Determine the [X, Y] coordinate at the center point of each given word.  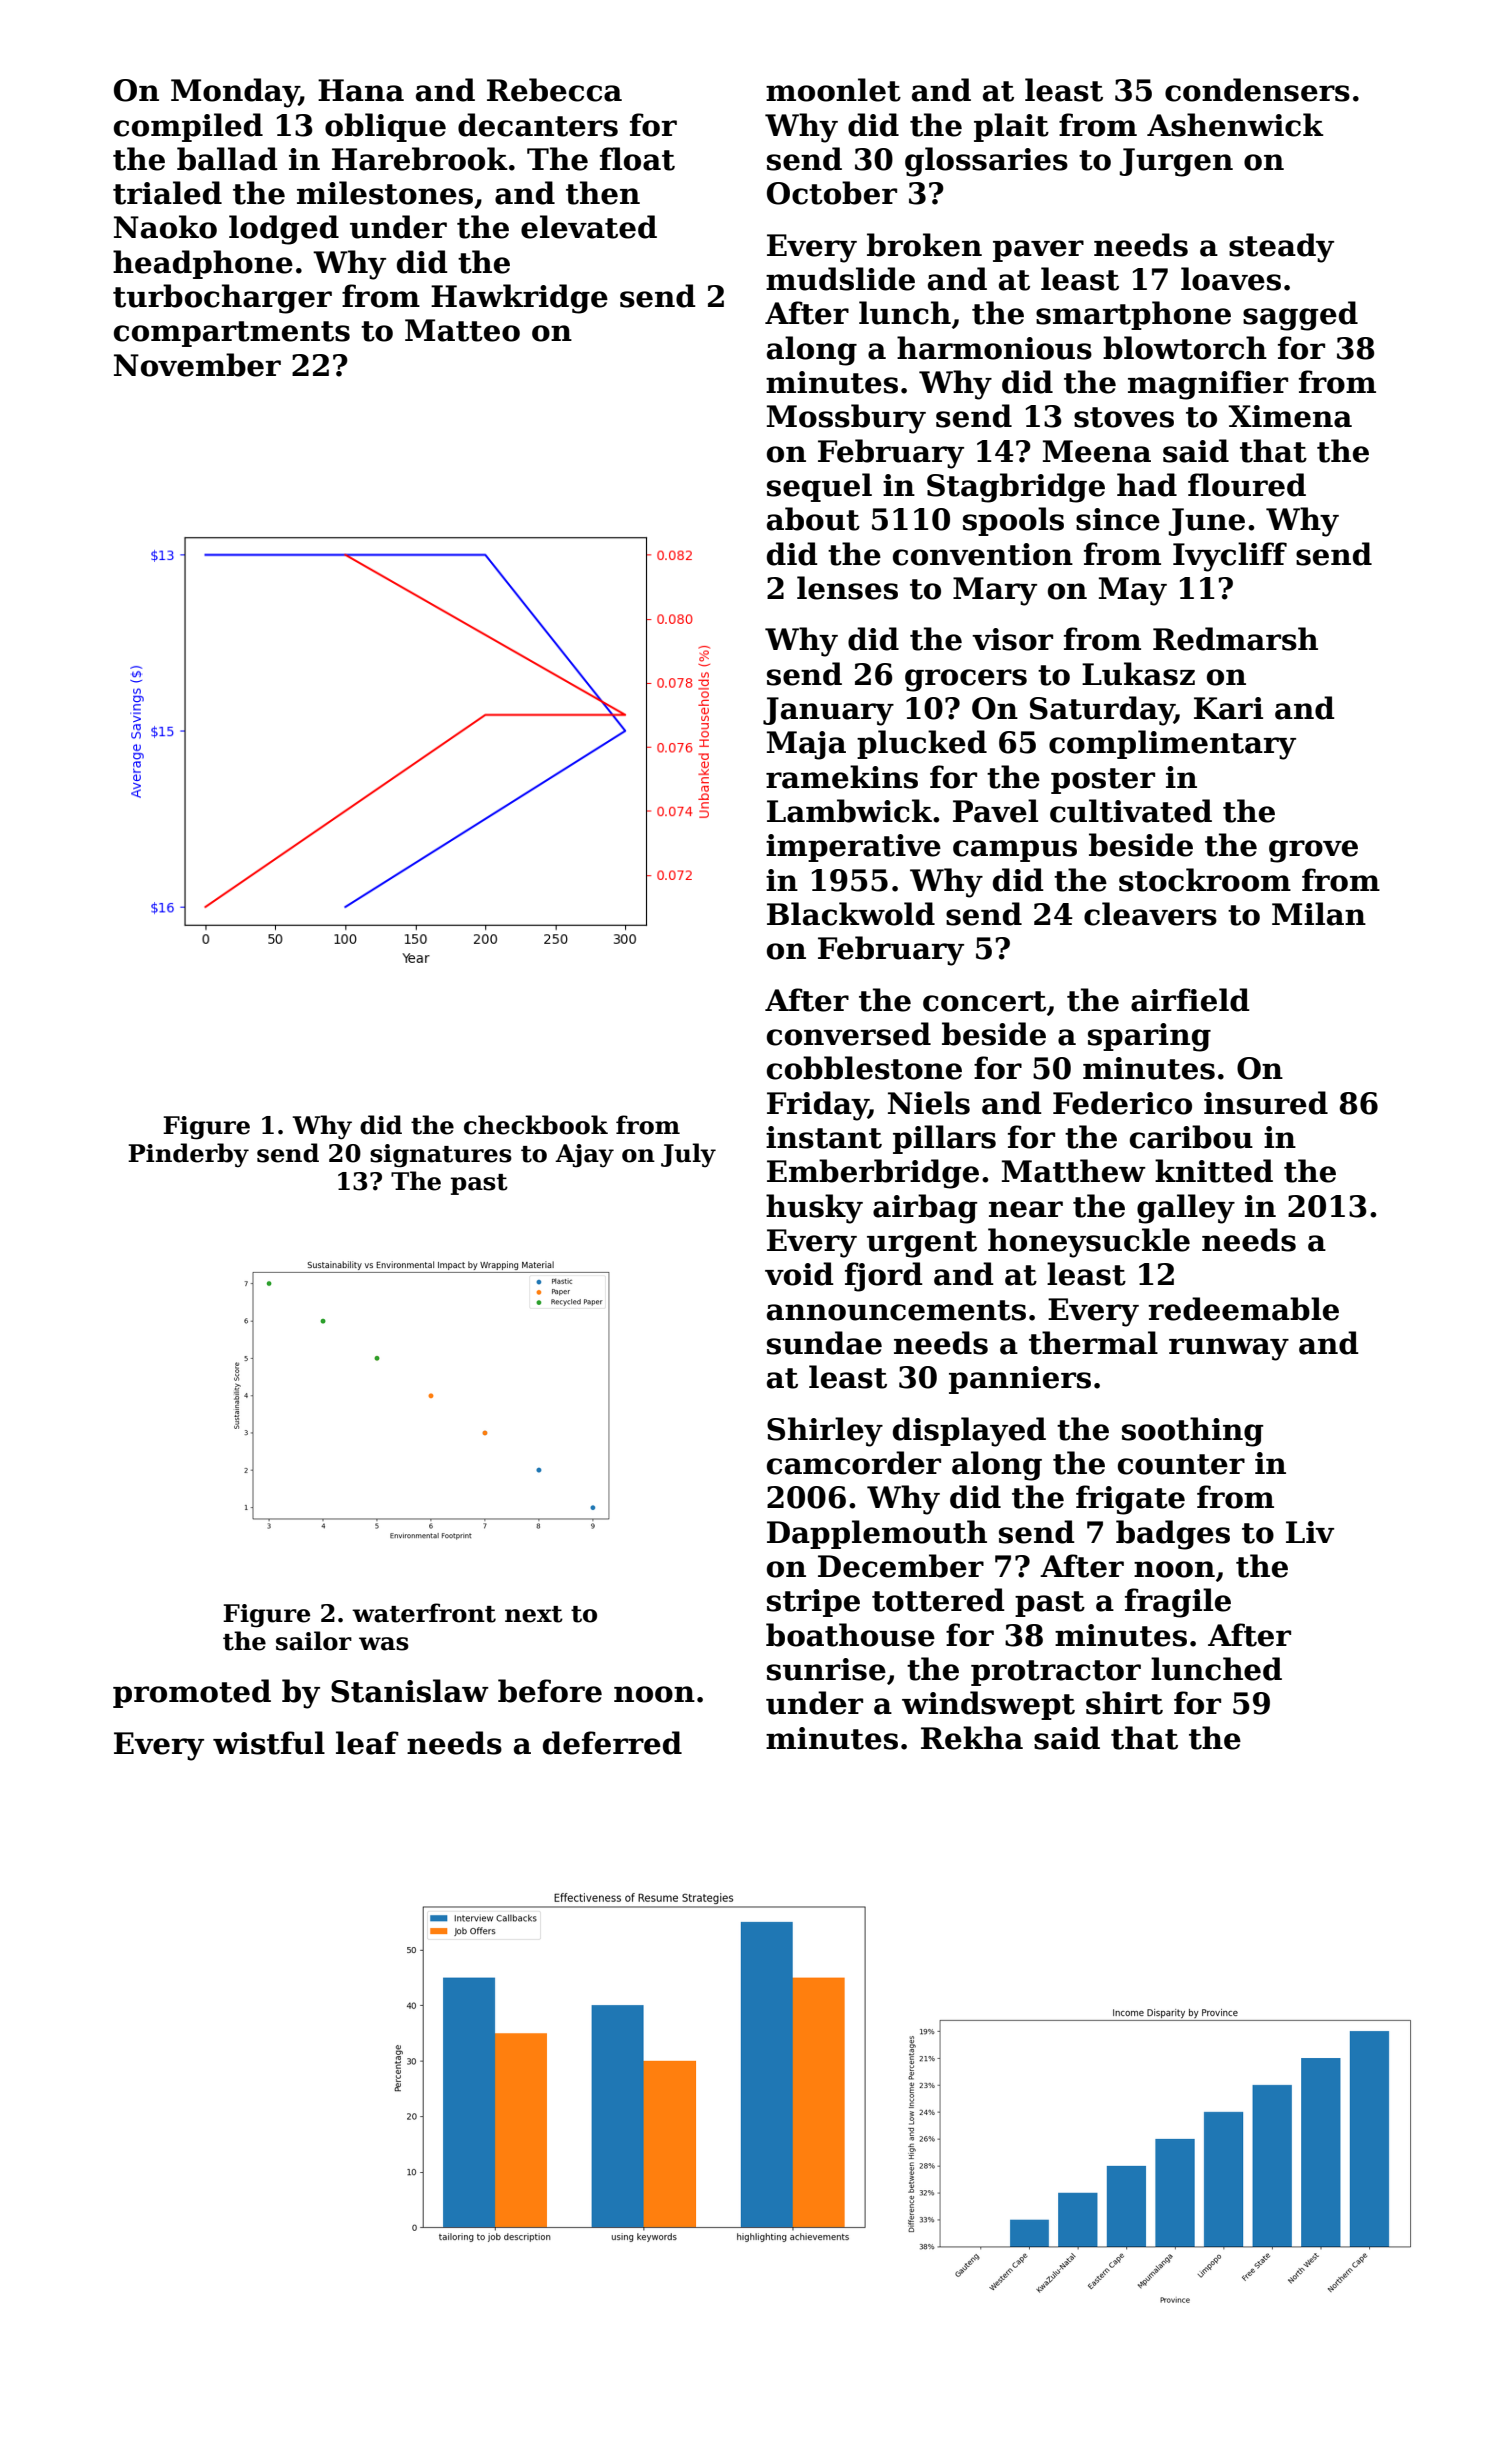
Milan [1319, 914]
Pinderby [188, 1155]
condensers [1257, 90]
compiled [188, 127]
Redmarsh [1235, 639]
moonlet [833, 90]
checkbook [536, 1125]
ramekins [842, 777]
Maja [806, 745]
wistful [269, 1743]
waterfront [424, 1613]
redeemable [1243, 1309]
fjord [884, 1277]
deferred [612, 1743]
